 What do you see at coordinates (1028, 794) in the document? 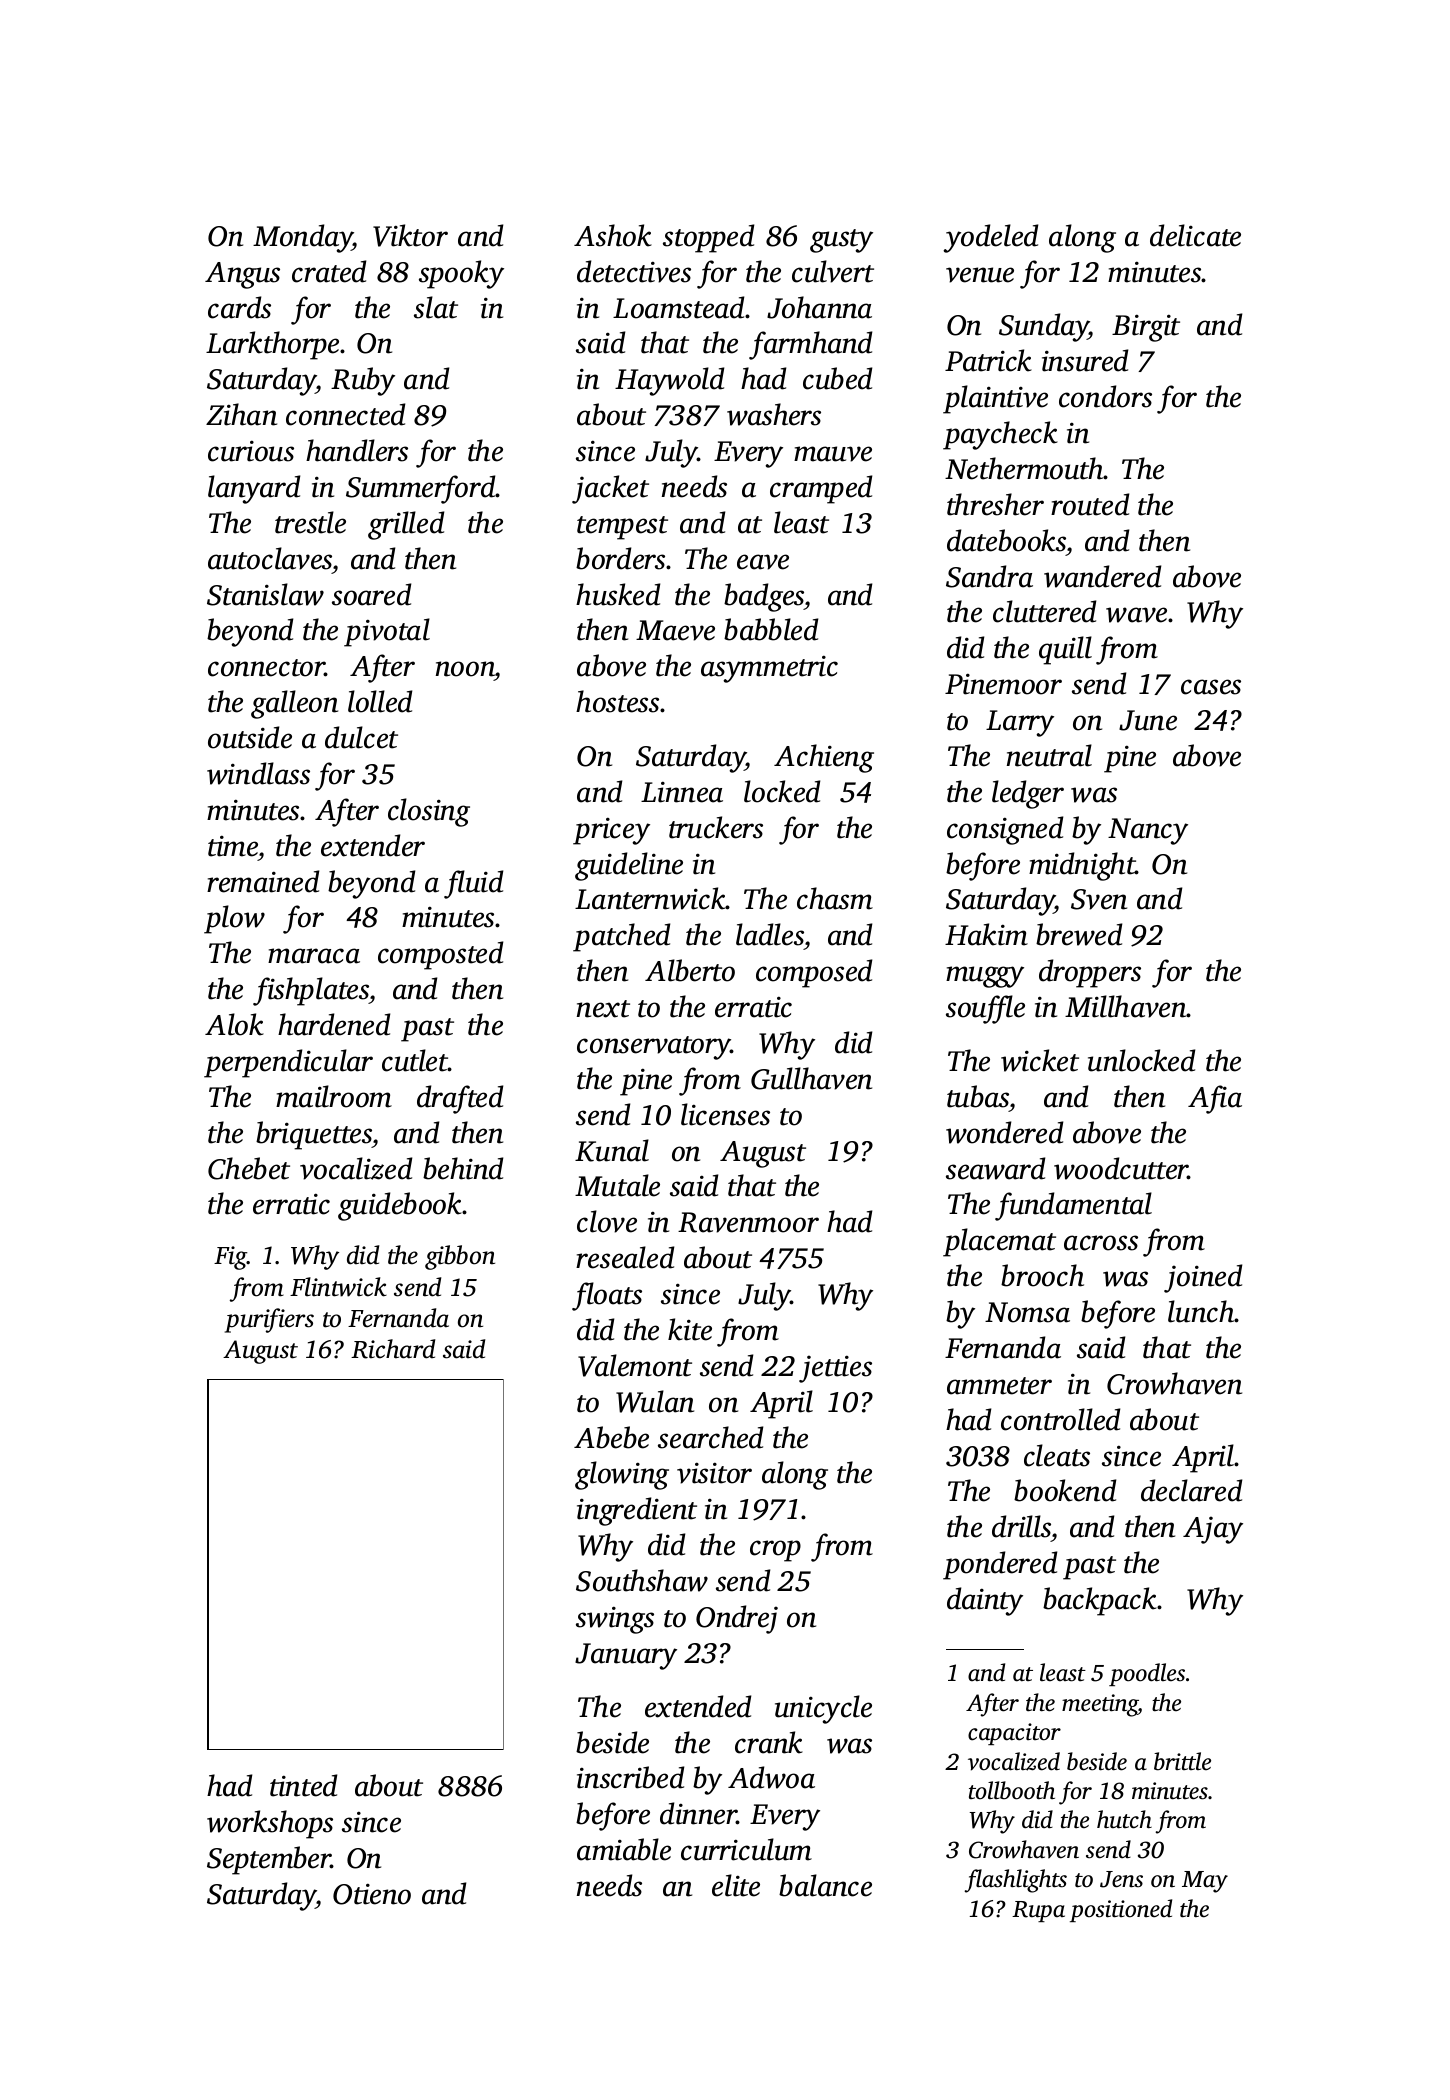
I see `ledger` at bounding box center [1028, 794].
